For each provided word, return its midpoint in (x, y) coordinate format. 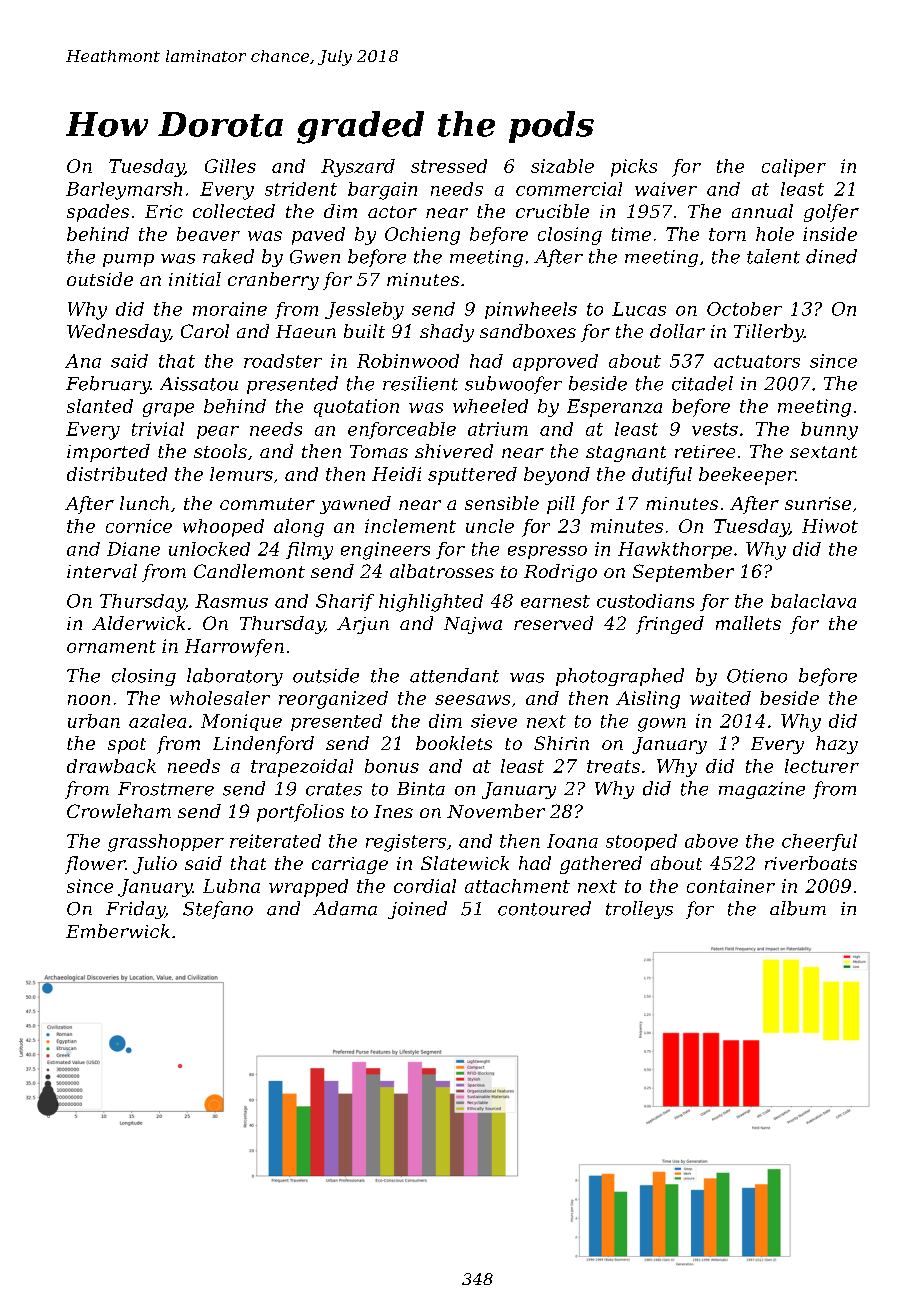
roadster (283, 361)
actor (392, 212)
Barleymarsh (124, 191)
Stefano (218, 910)
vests (715, 429)
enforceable (402, 430)
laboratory (235, 677)
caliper (794, 168)
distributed (117, 474)
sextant (823, 452)
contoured (544, 908)
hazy (837, 745)
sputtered (472, 476)
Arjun (363, 625)
